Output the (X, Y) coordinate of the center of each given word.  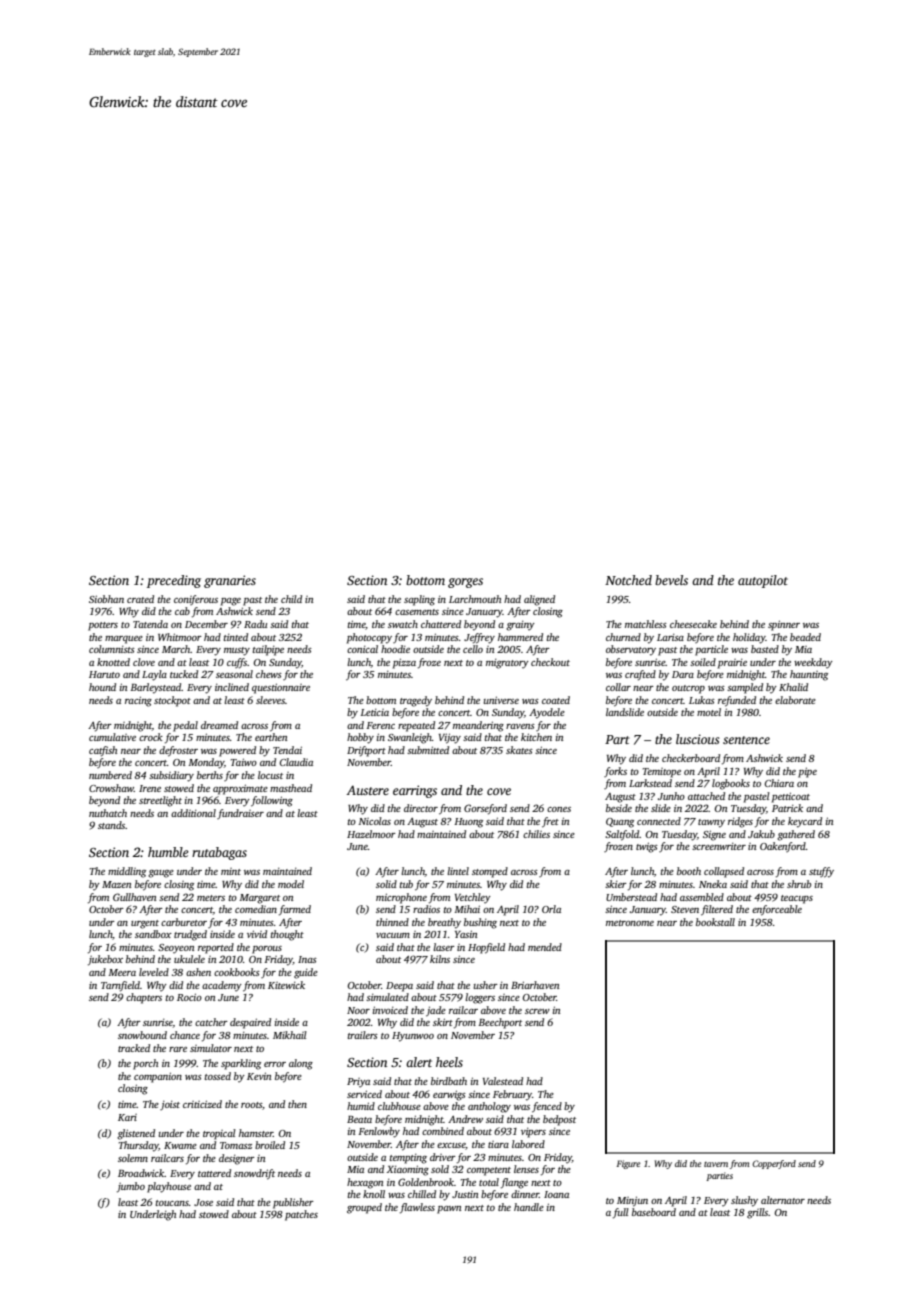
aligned (539, 600)
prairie (732, 664)
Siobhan (106, 599)
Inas (307, 959)
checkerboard (691, 758)
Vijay (450, 738)
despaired (250, 1023)
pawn (449, 1210)
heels (449, 1062)
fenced (547, 1107)
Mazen (116, 884)
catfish (103, 751)
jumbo (131, 1187)
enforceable (777, 910)
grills (758, 1213)
